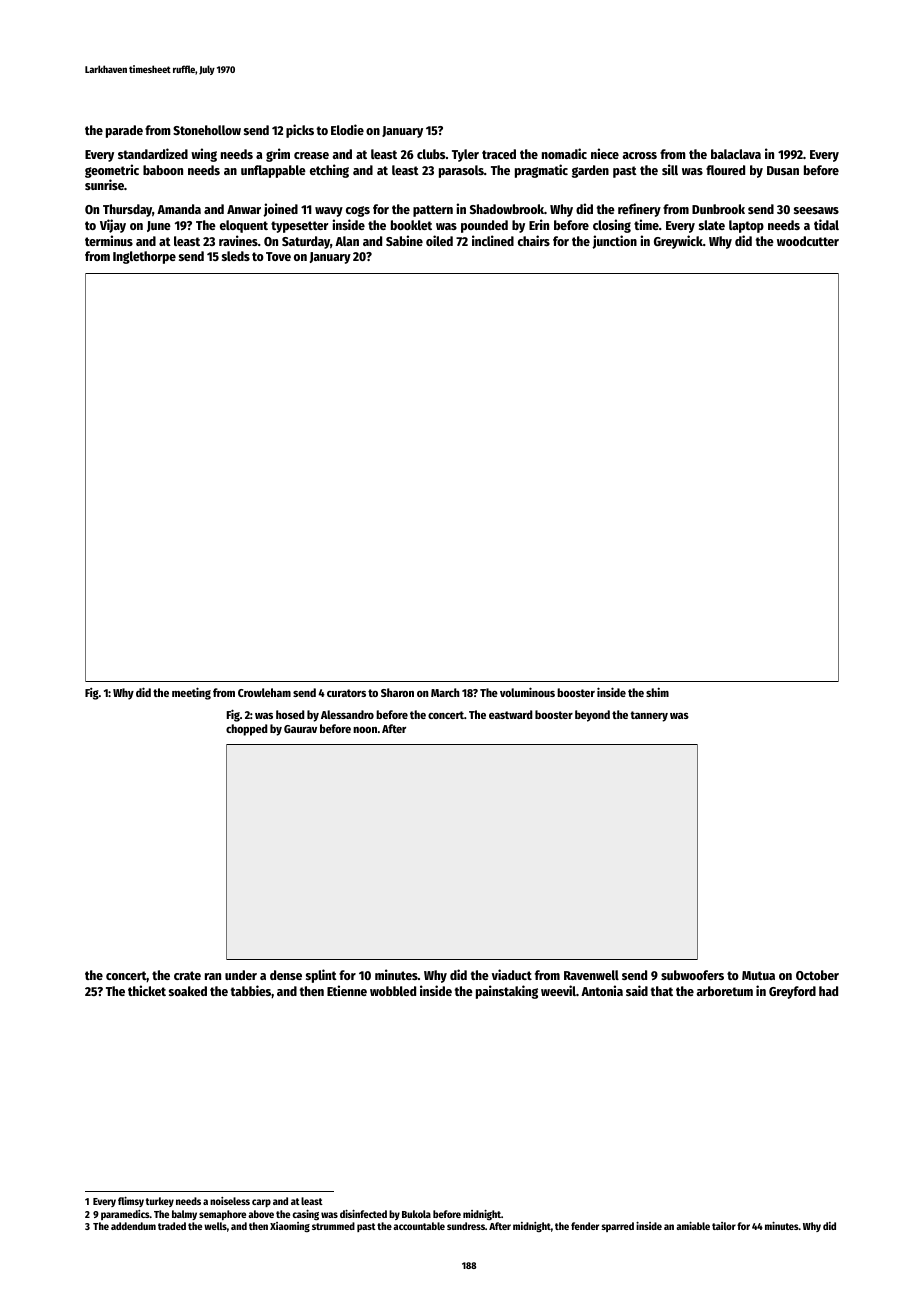 This screenshot has width=924, height=1308. What do you see at coordinates (404, 240) in the screenshot?
I see `Sabine` at bounding box center [404, 240].
